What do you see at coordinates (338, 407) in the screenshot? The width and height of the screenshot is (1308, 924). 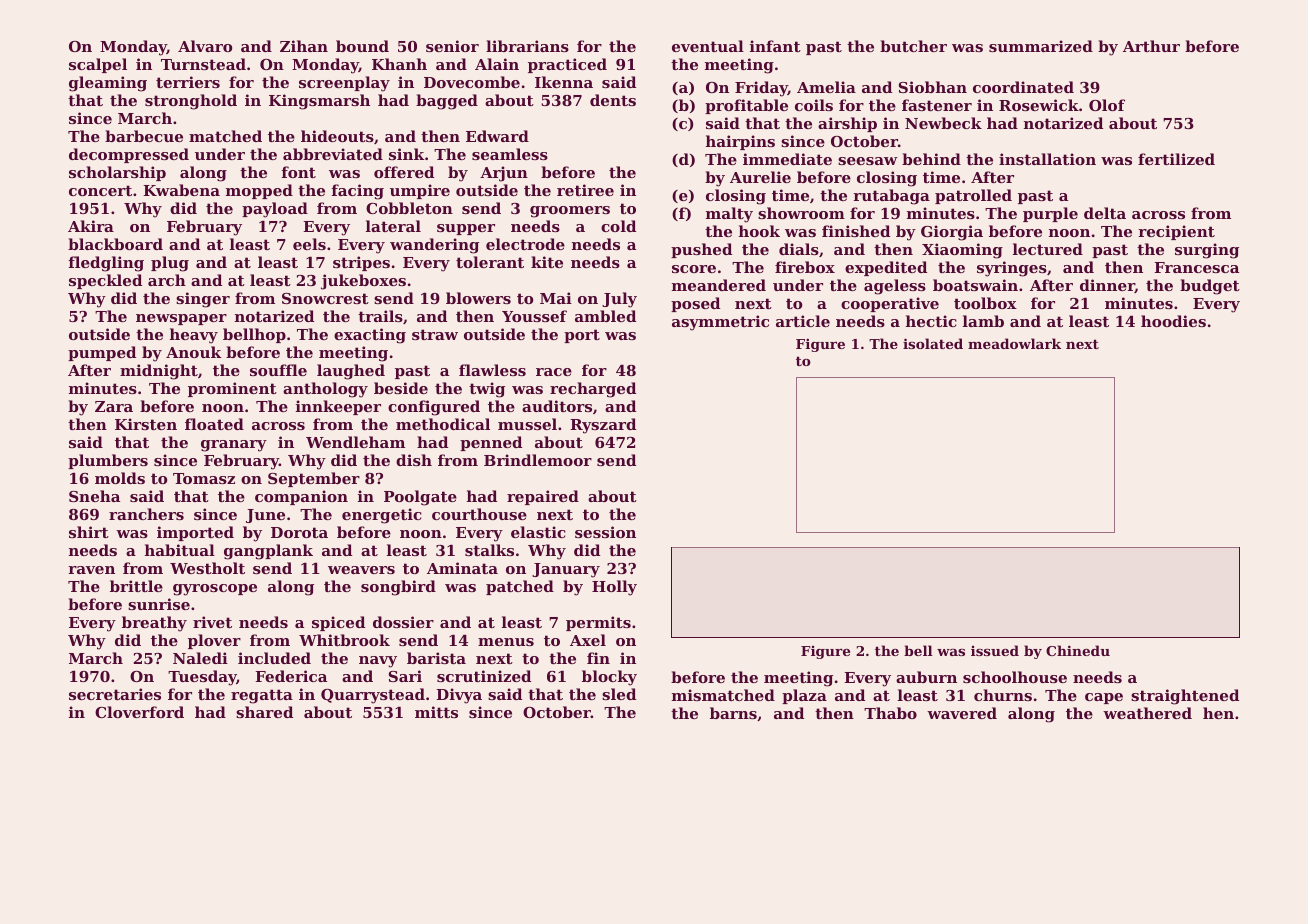 I see `innkeeper` at bounding box center [338, 407].
